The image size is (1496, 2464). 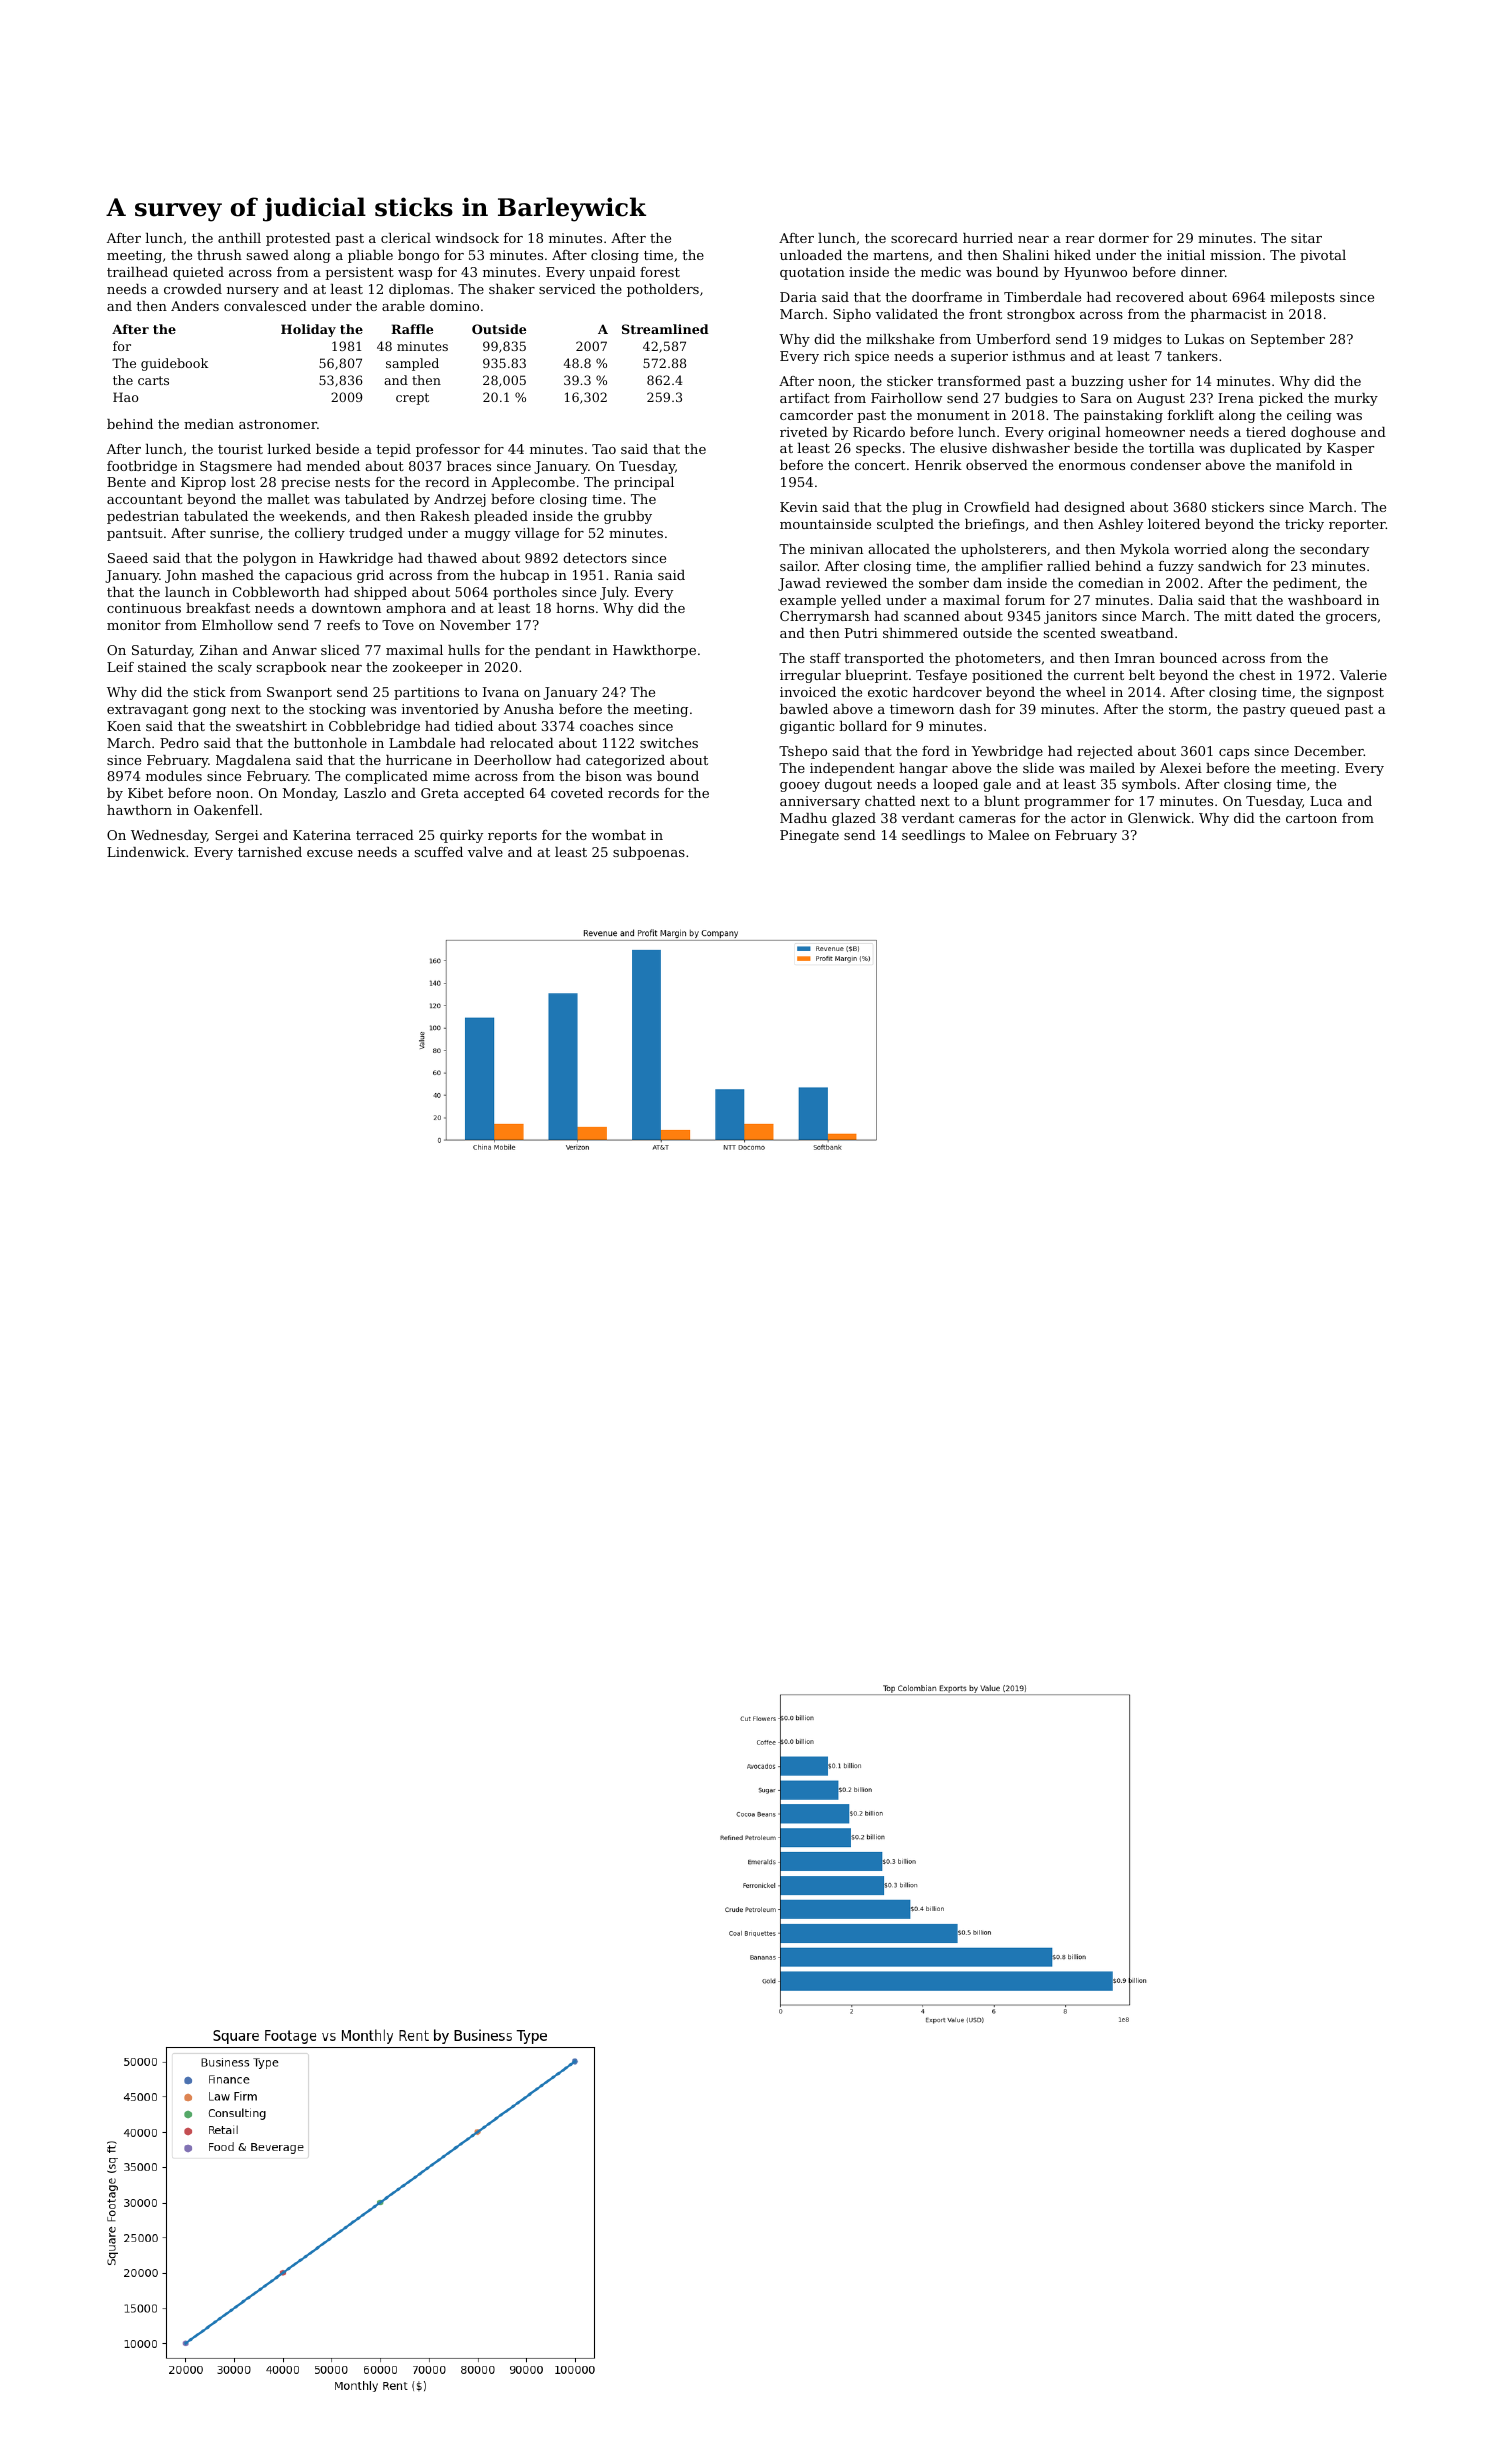 What do you see at coordinates (979, 381) in the document?
I see `transformed` at bounding box center [979, 381].
